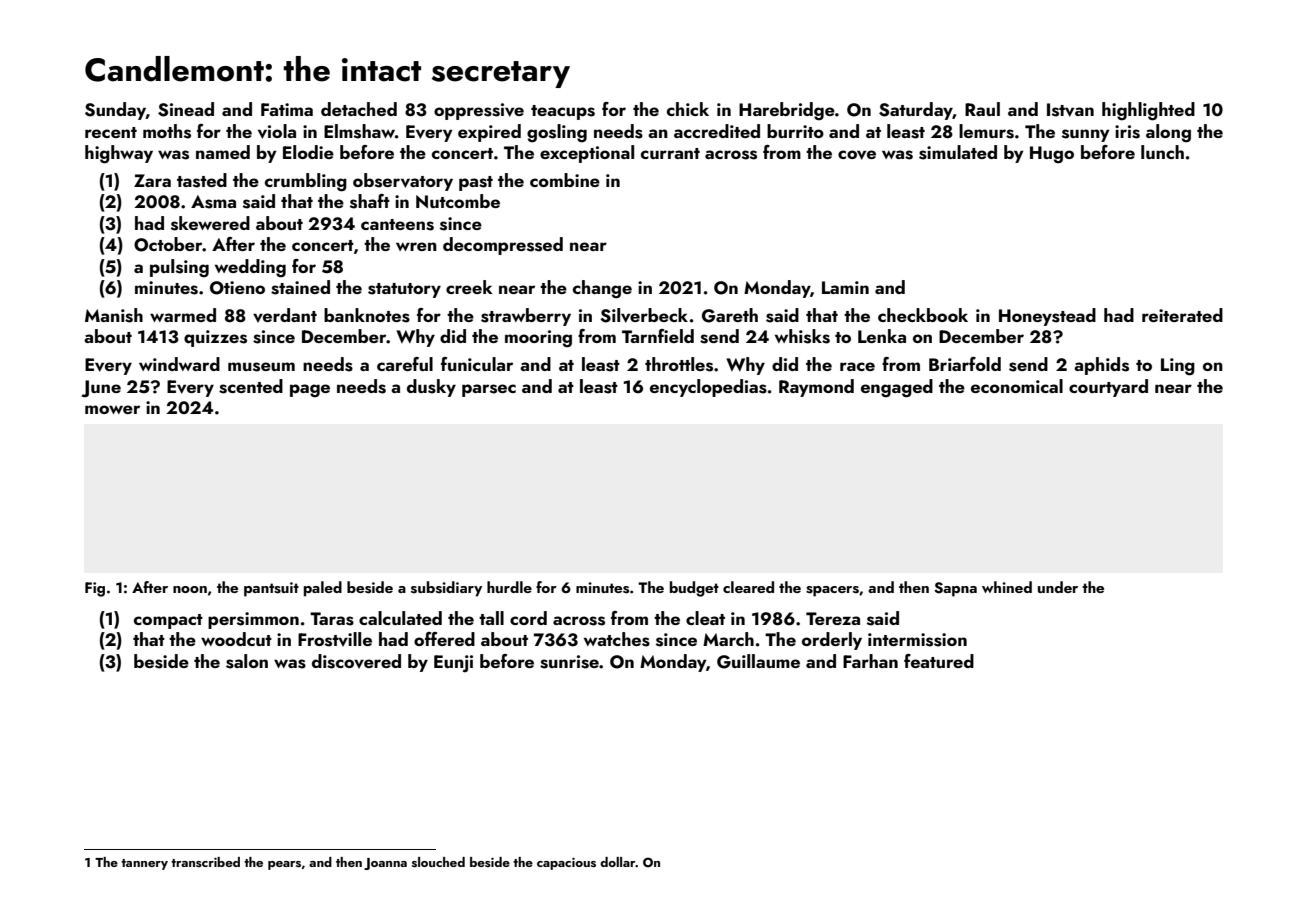 The width and height of the screenshot is (1308, 924). What do you see at coordinates (618, 862) in the screenshot?
I see `dollar` at bounding box center [618, 862].
